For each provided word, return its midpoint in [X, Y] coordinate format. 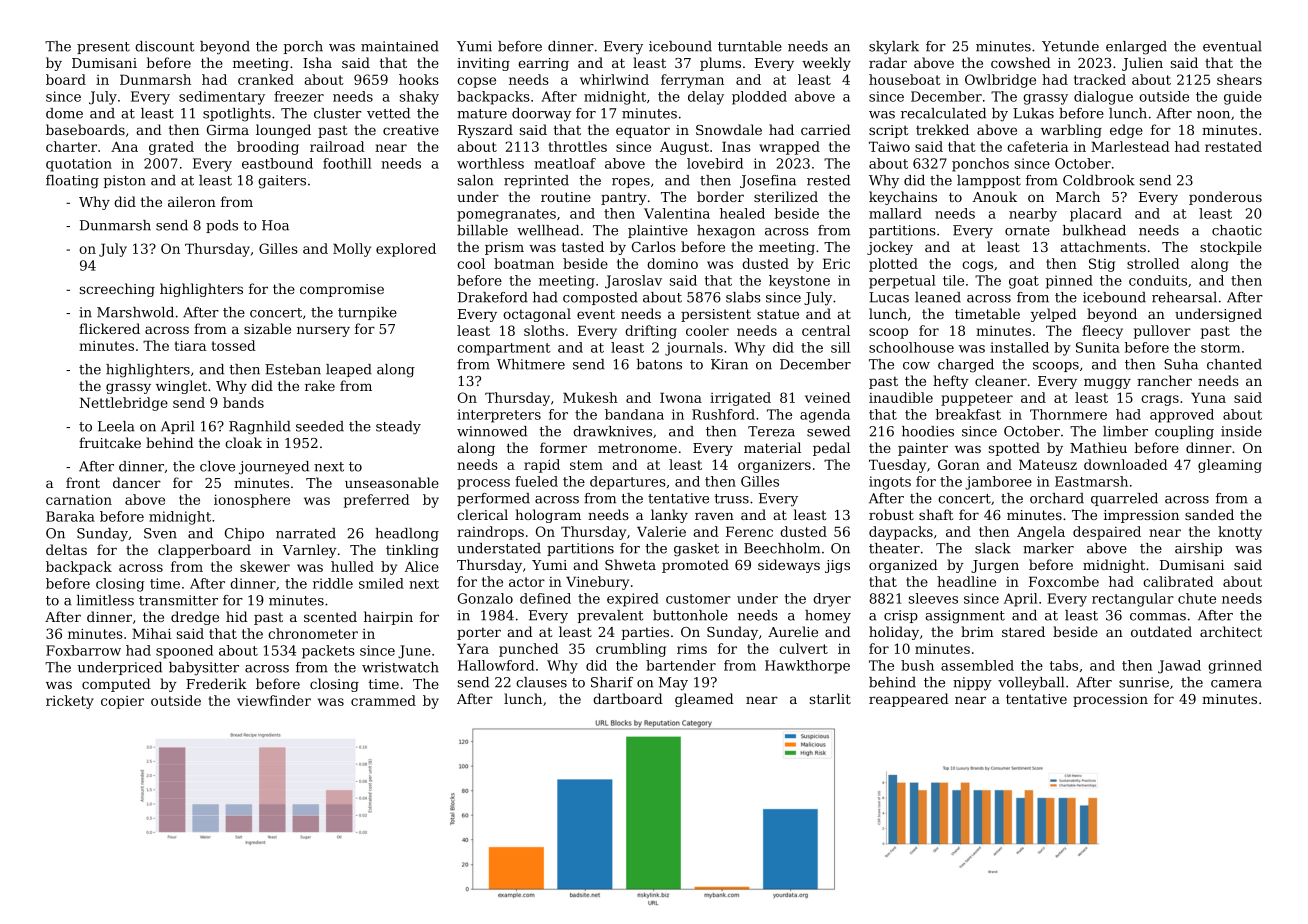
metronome [637, 448]
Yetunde [1070, 46]
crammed [383, 700]
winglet [181, 387]
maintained [400, 46]
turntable [750, 46]
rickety [70, 702]
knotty [1240, 533]
